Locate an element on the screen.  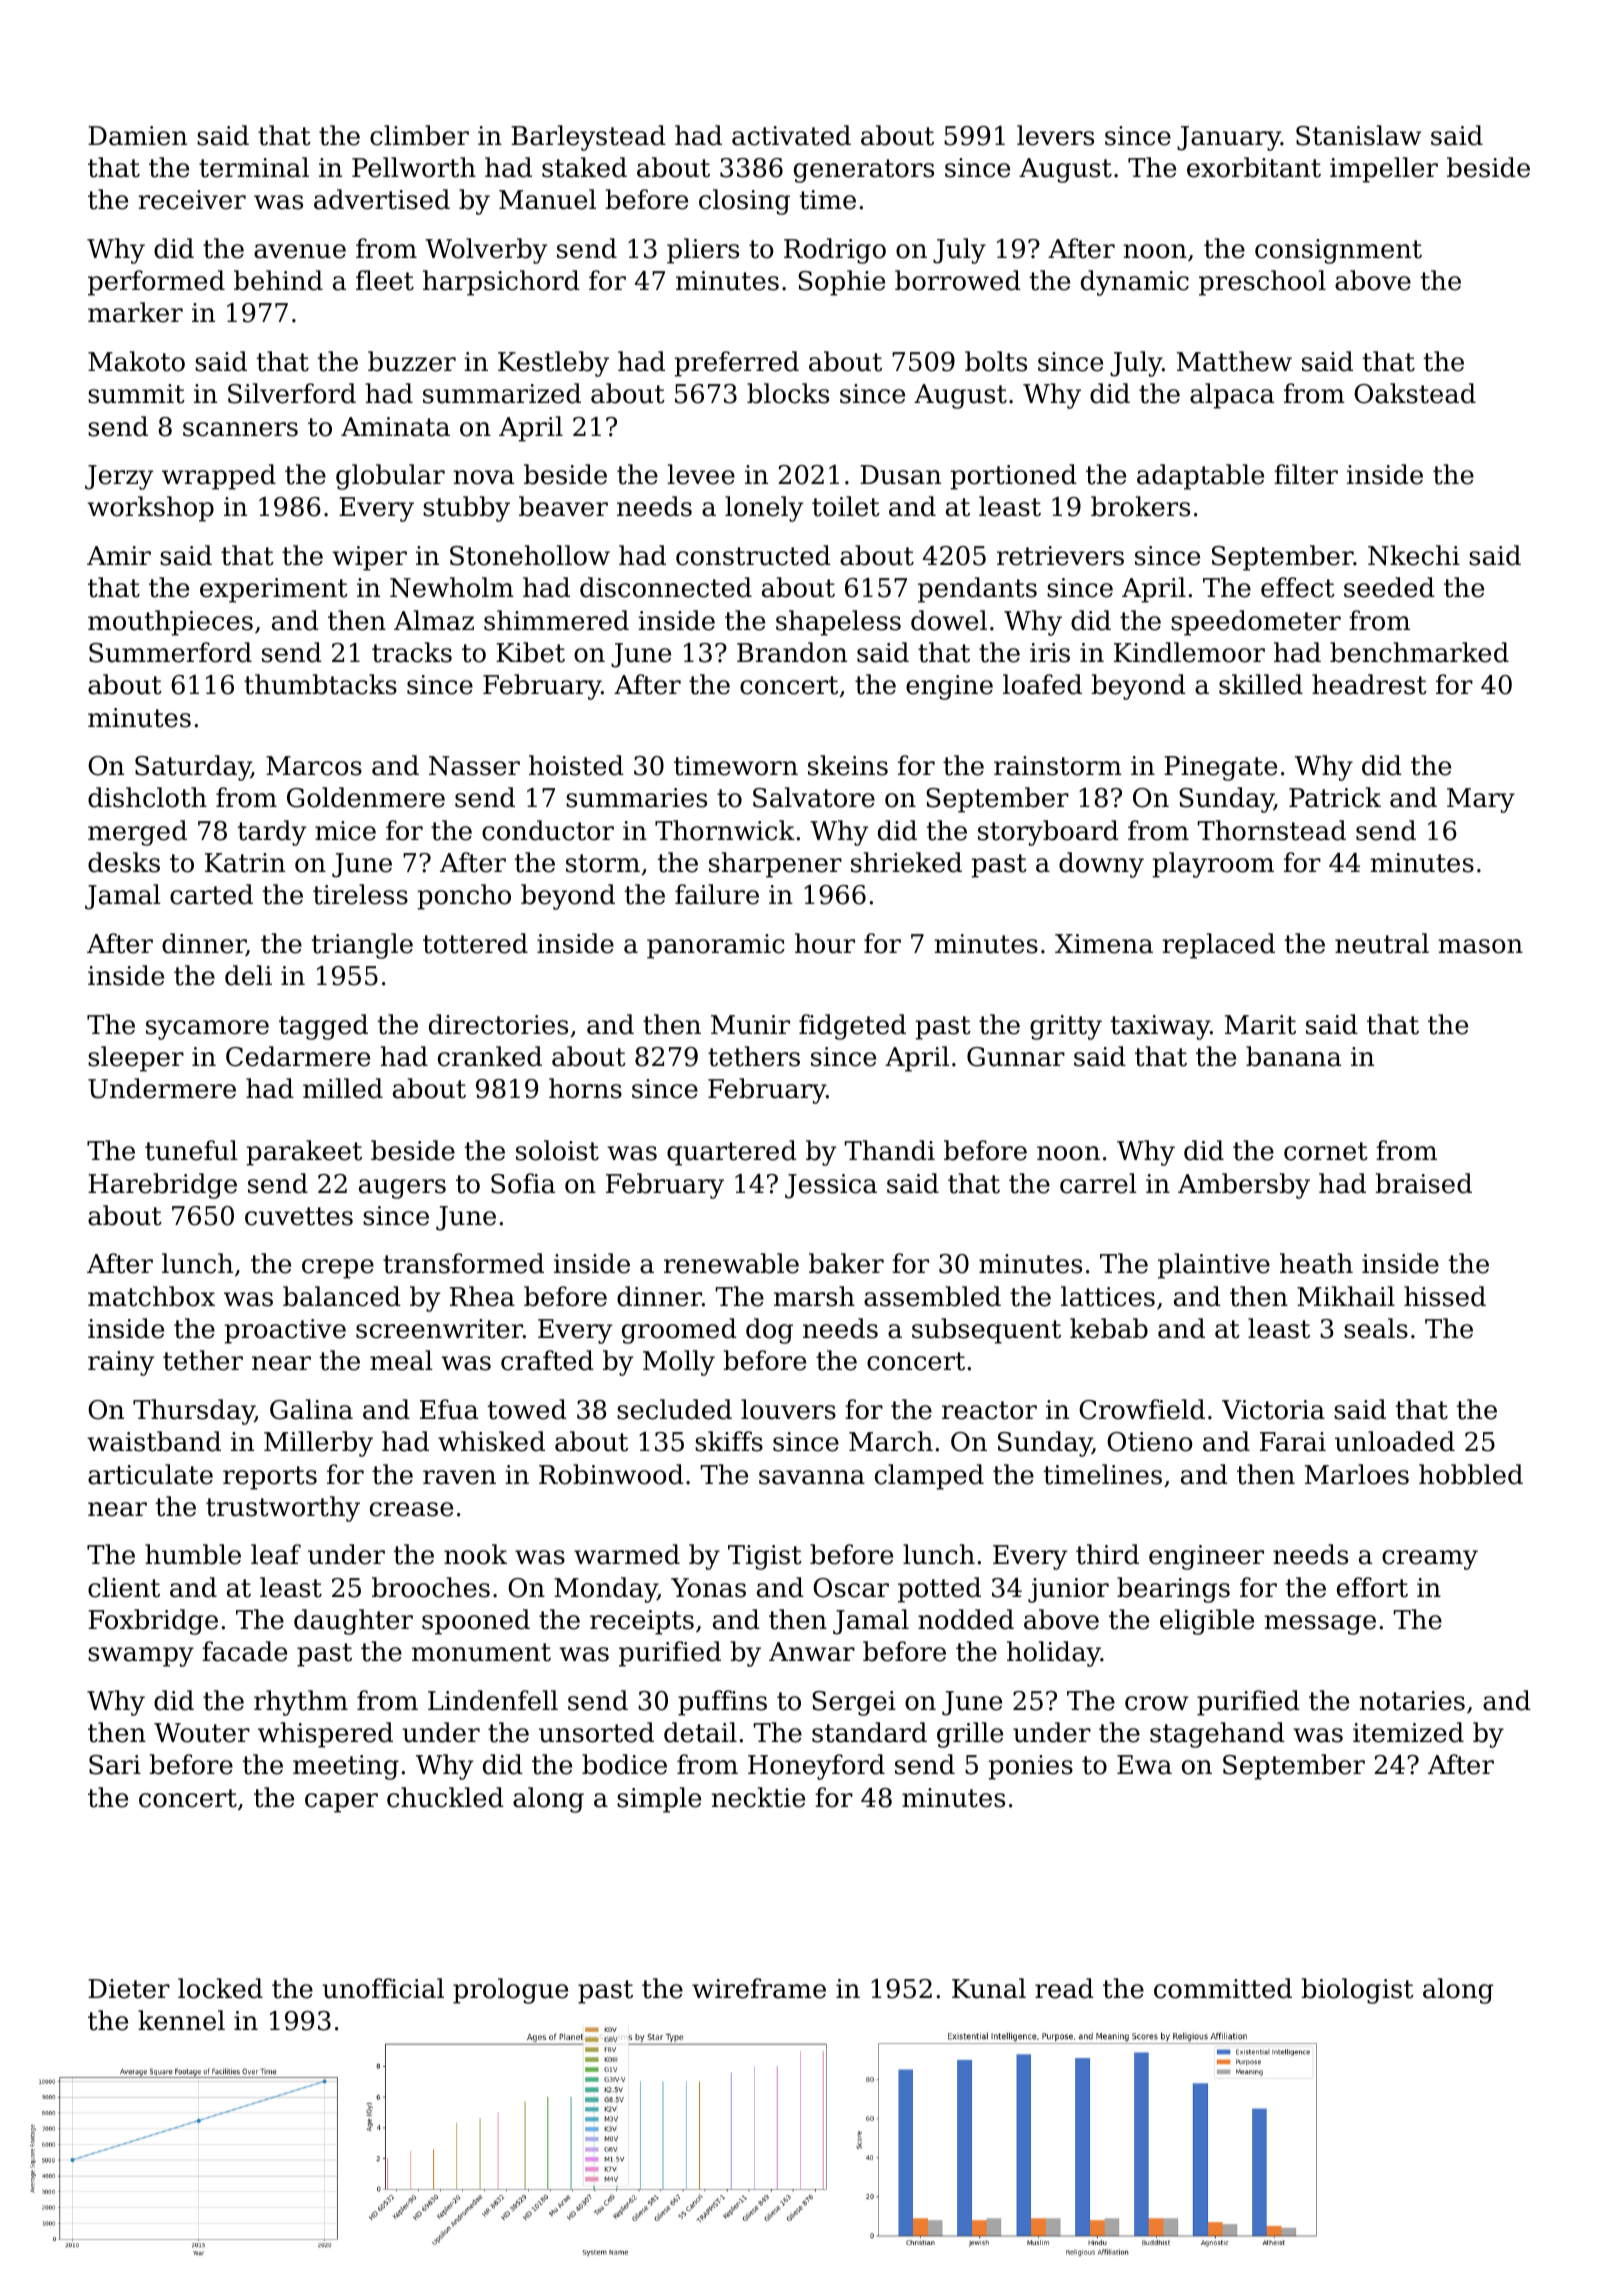
wireframe is located at coordinates (759, 1988).
